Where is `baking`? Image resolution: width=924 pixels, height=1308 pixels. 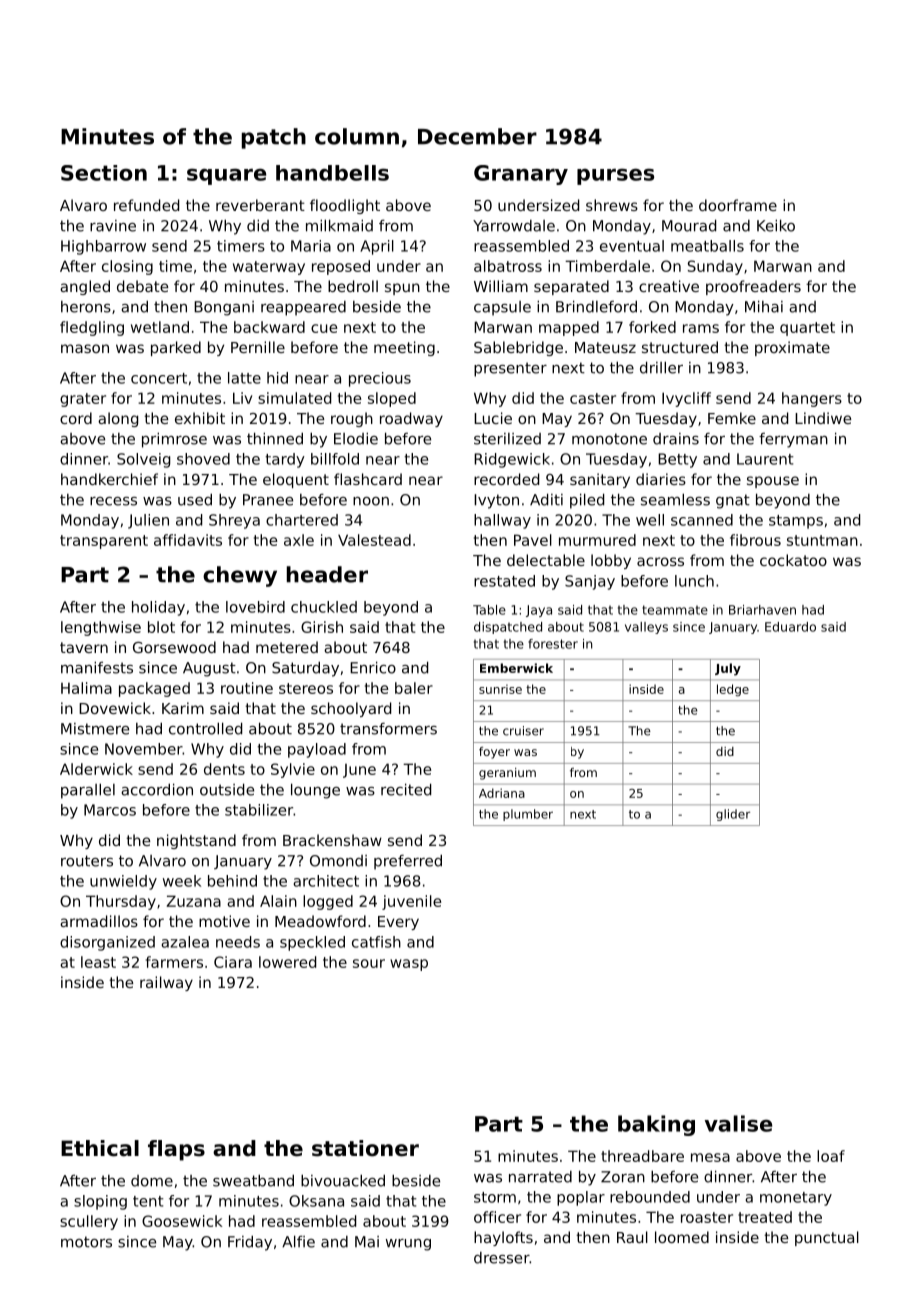 baking is located at coordinates (656, 1125).
